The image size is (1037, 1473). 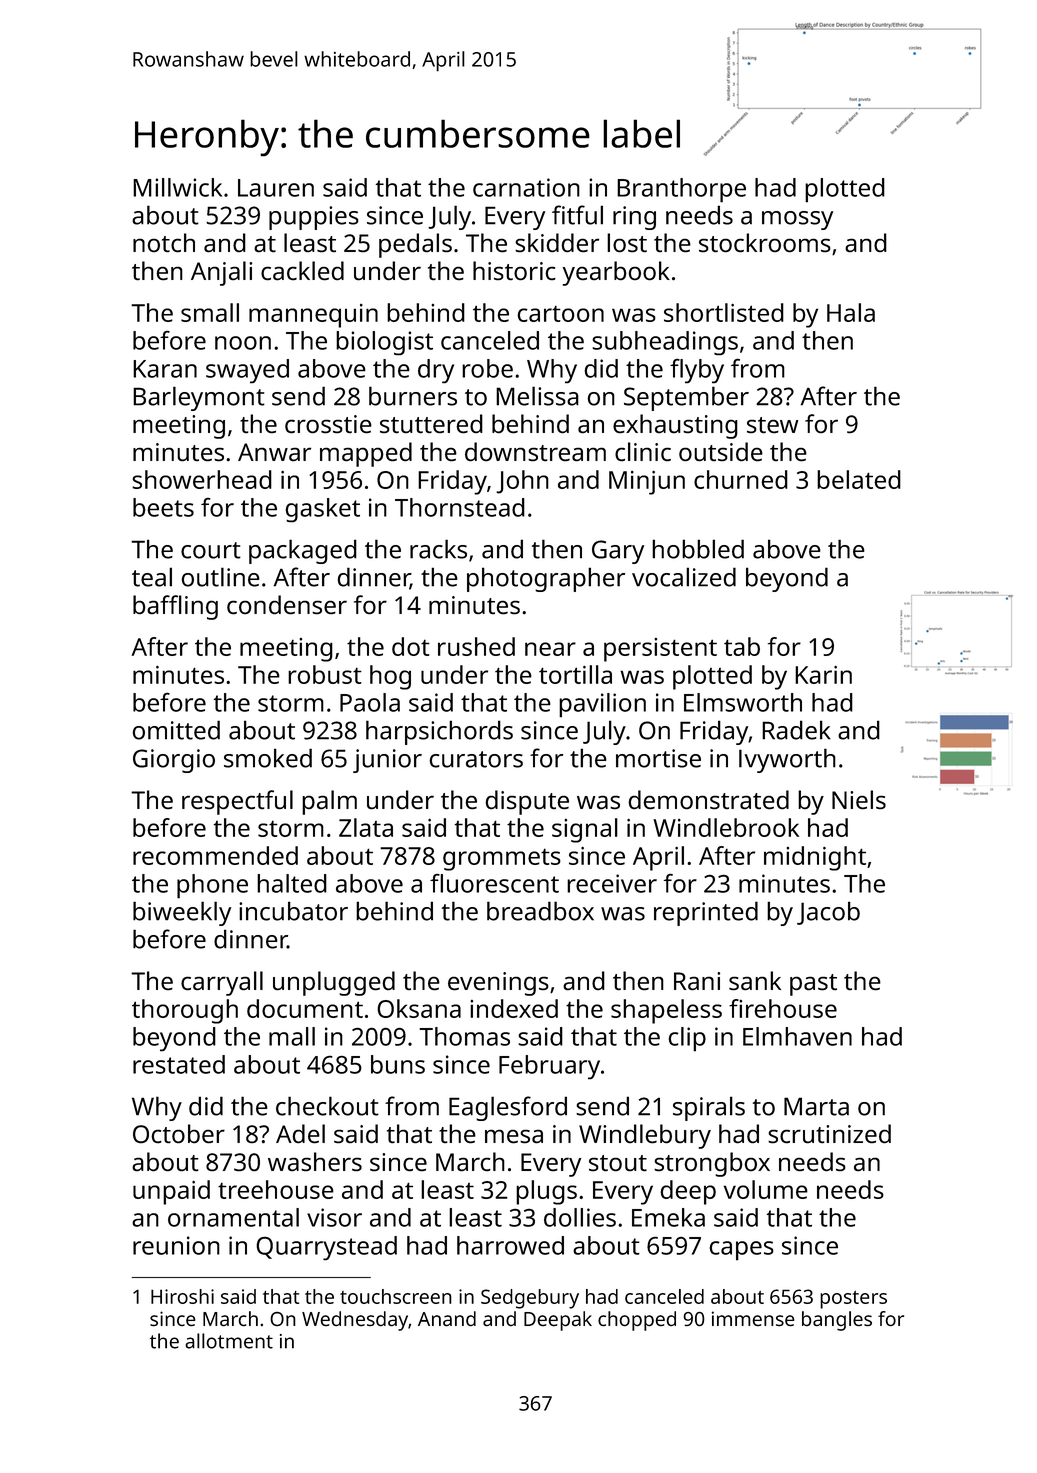 What do you see at coordinates (313, 316) in the image?
I see `mannequin` at bounding box center [313, 316].
